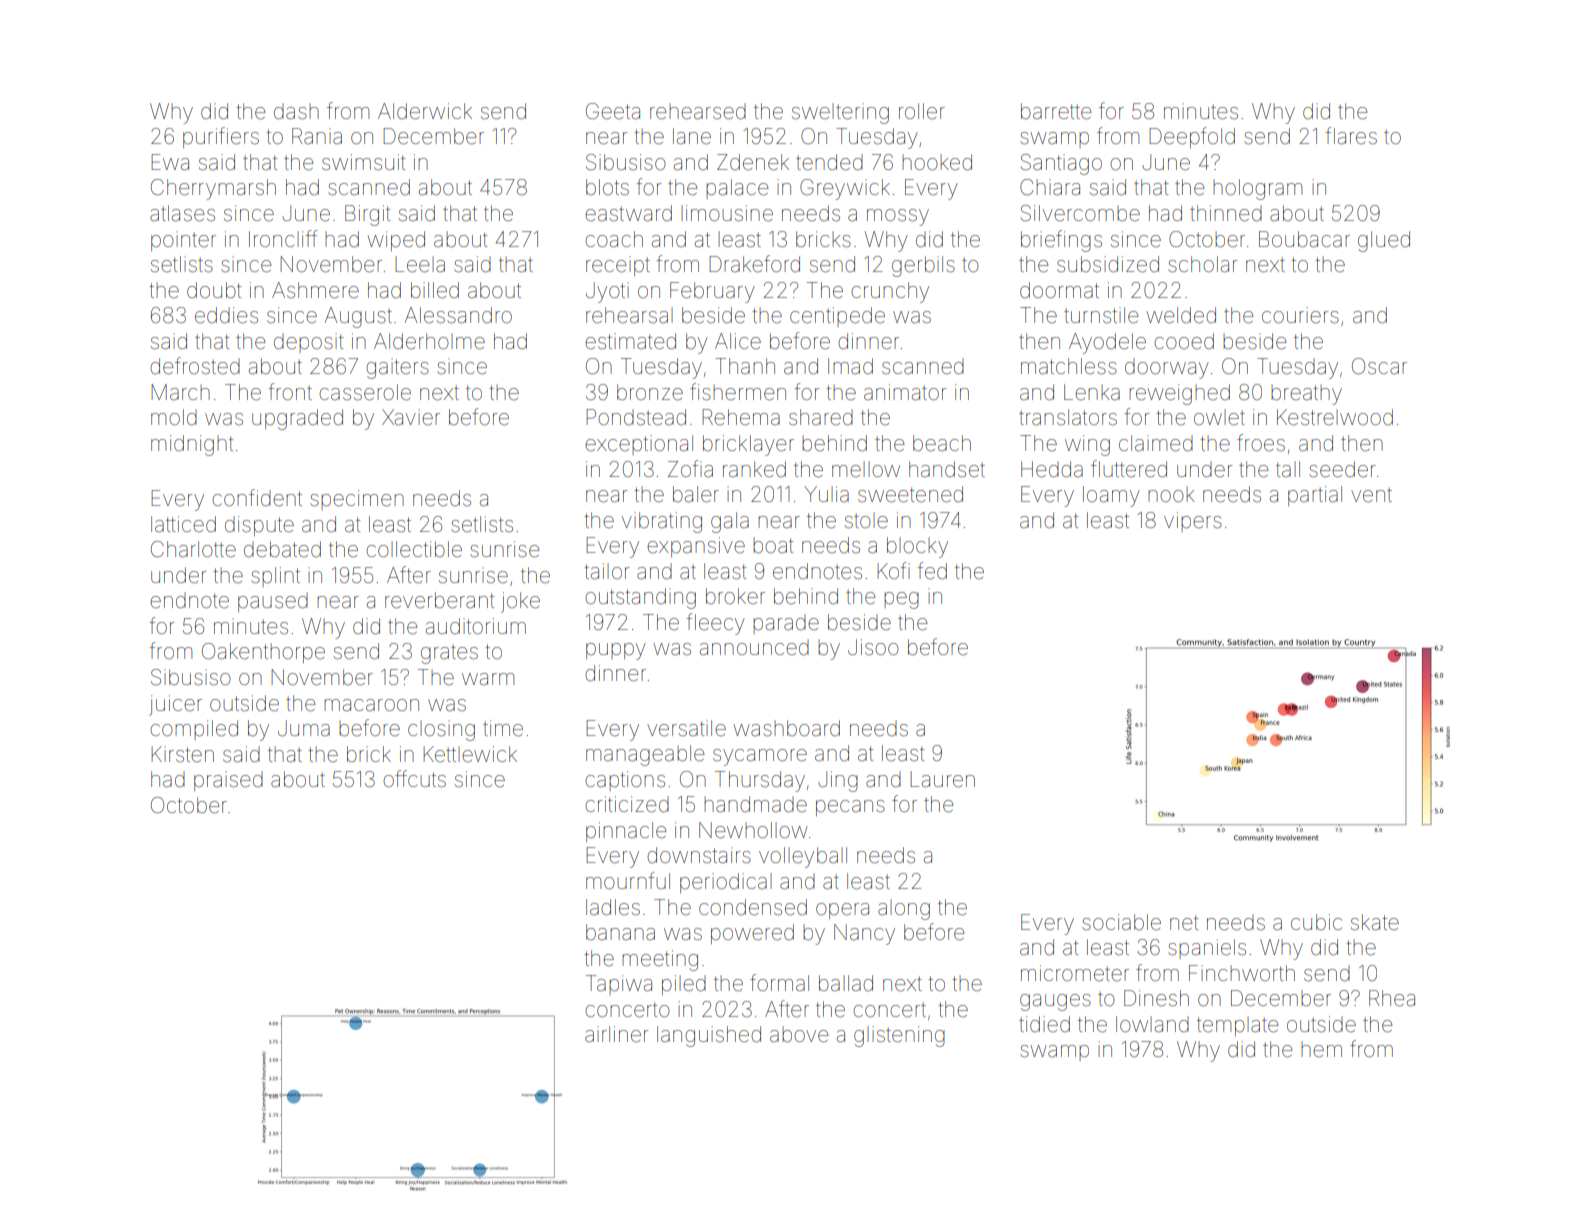  What do you see at coordinates (425, 111) in the screenshot?
I see `Alderwick` at bounding box center [425, 111].
